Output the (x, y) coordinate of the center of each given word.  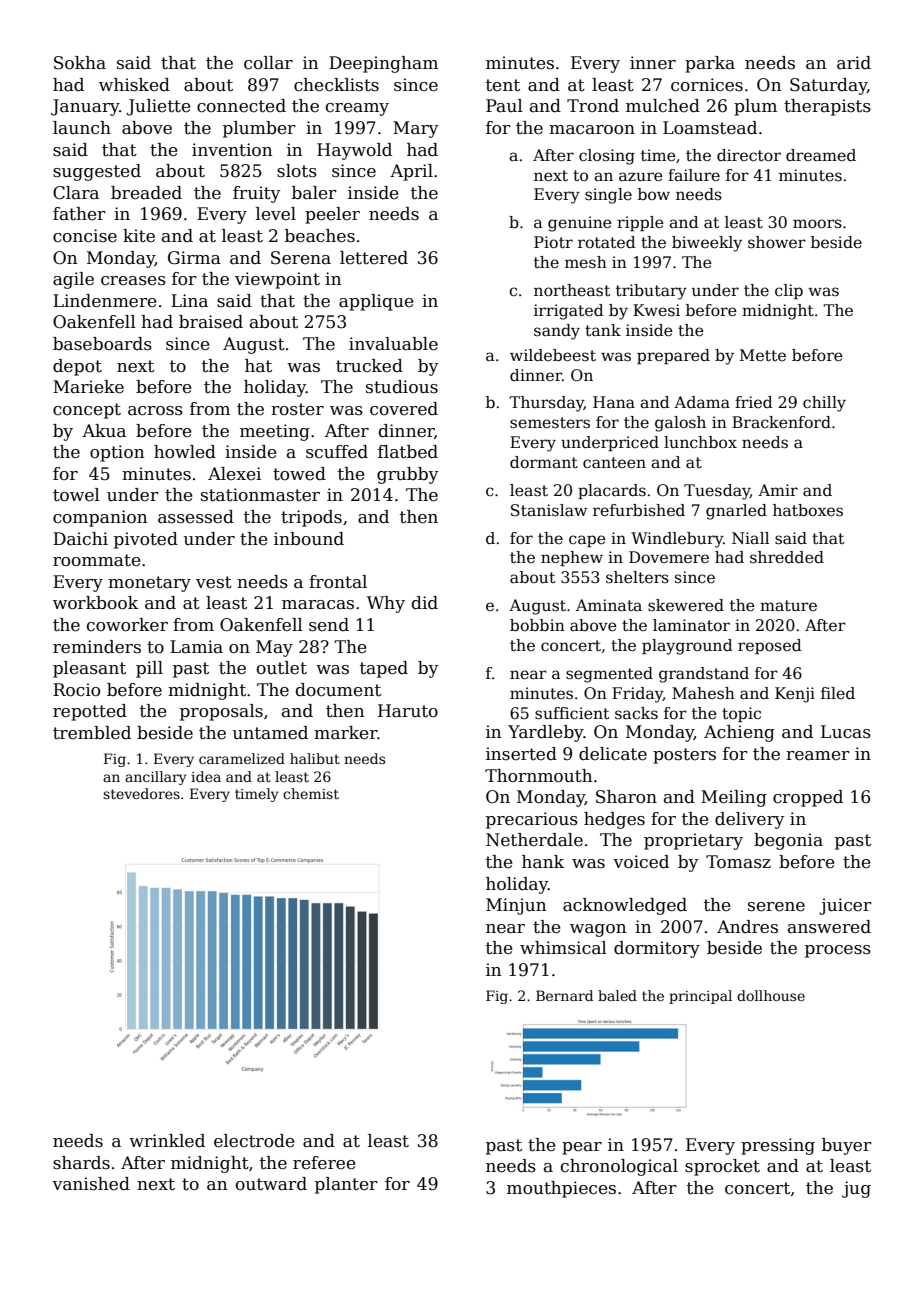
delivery (750, 820)
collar (268, 63)
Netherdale (534, 840)
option (117, 453)
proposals (221, 712)
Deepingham (383, 64)
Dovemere (669, 557)
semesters (550, 423)
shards (81, 1163)
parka (710, 64)
